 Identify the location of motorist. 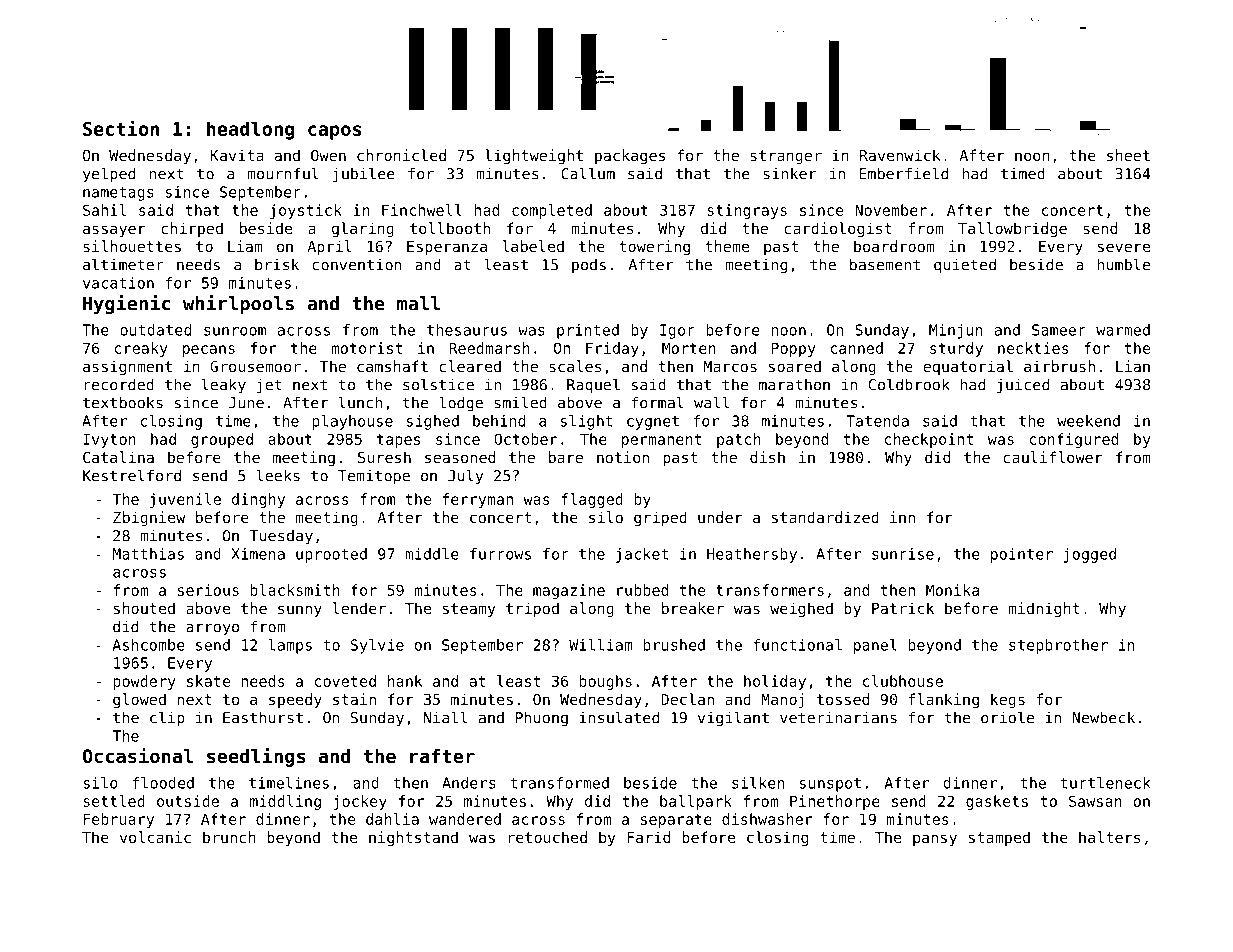
(367, 348).
